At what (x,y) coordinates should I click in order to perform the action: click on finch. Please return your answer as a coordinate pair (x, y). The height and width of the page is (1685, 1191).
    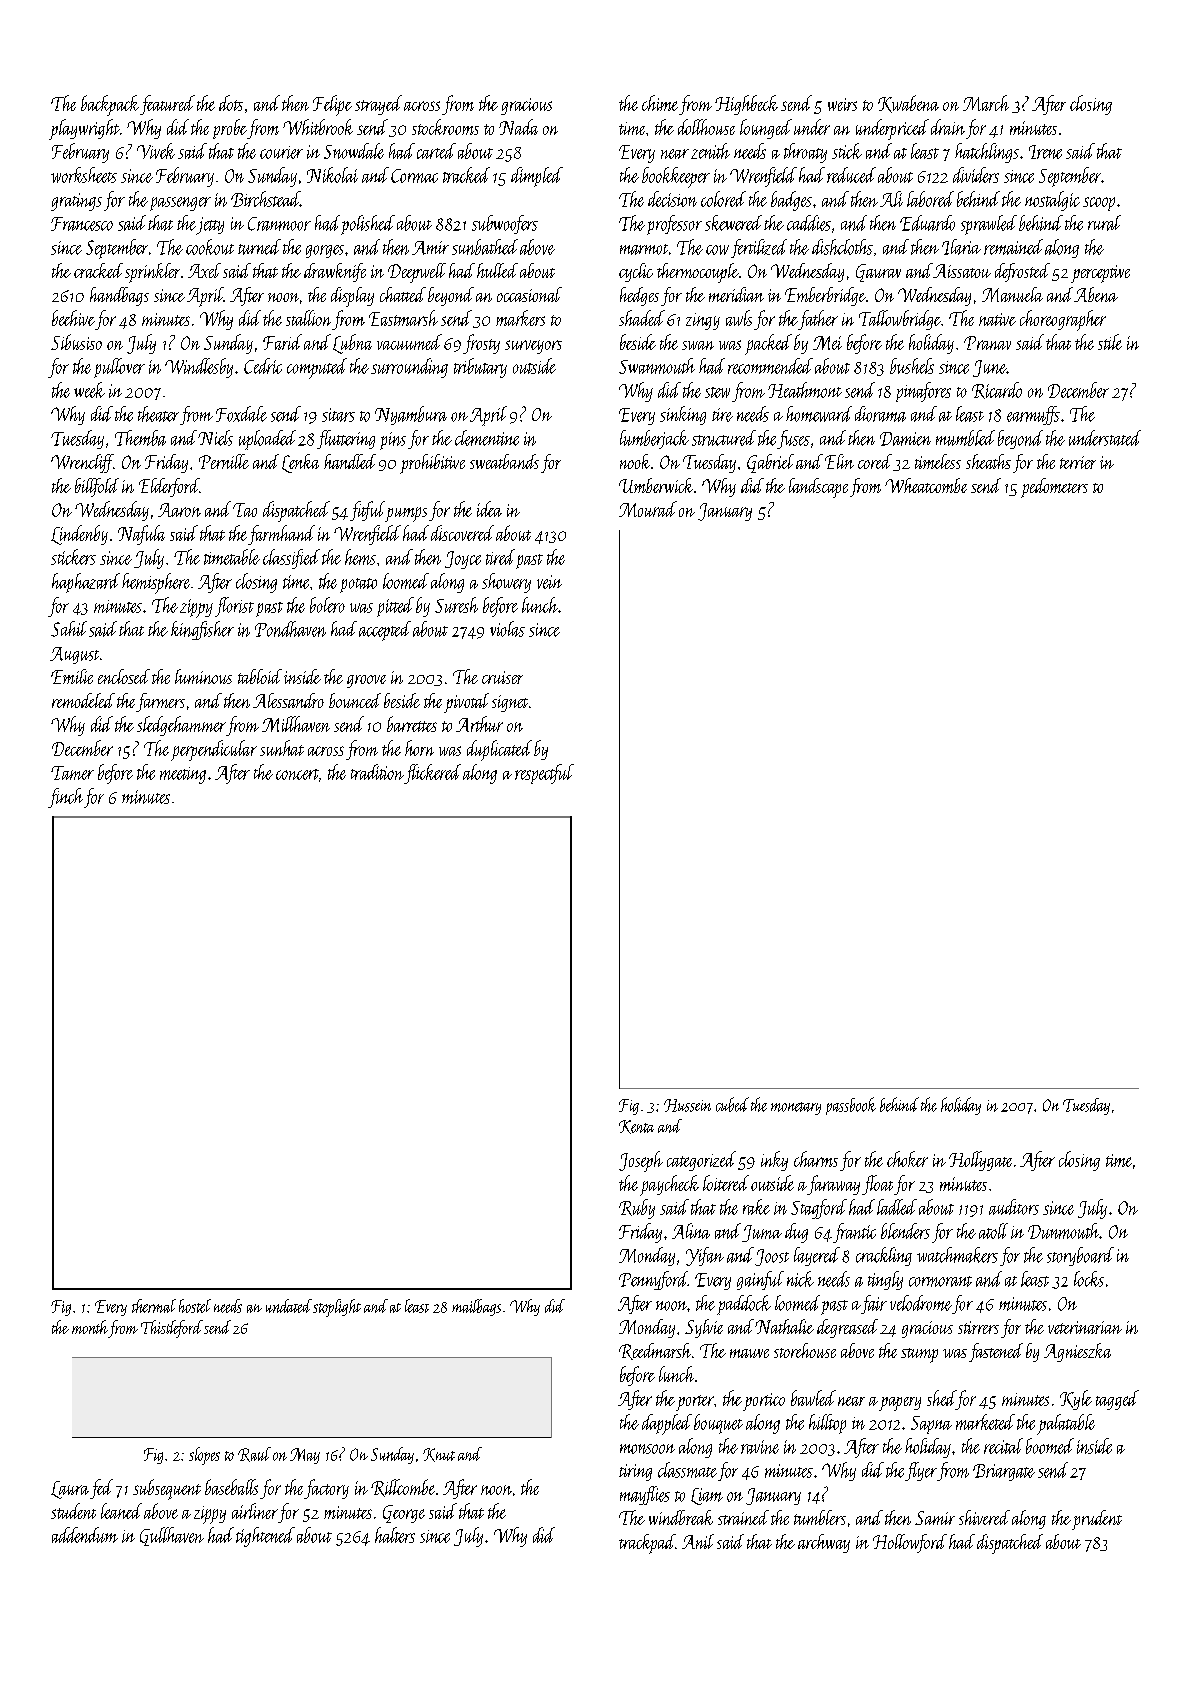
    Looking at the image, I should click on (65, 798).
